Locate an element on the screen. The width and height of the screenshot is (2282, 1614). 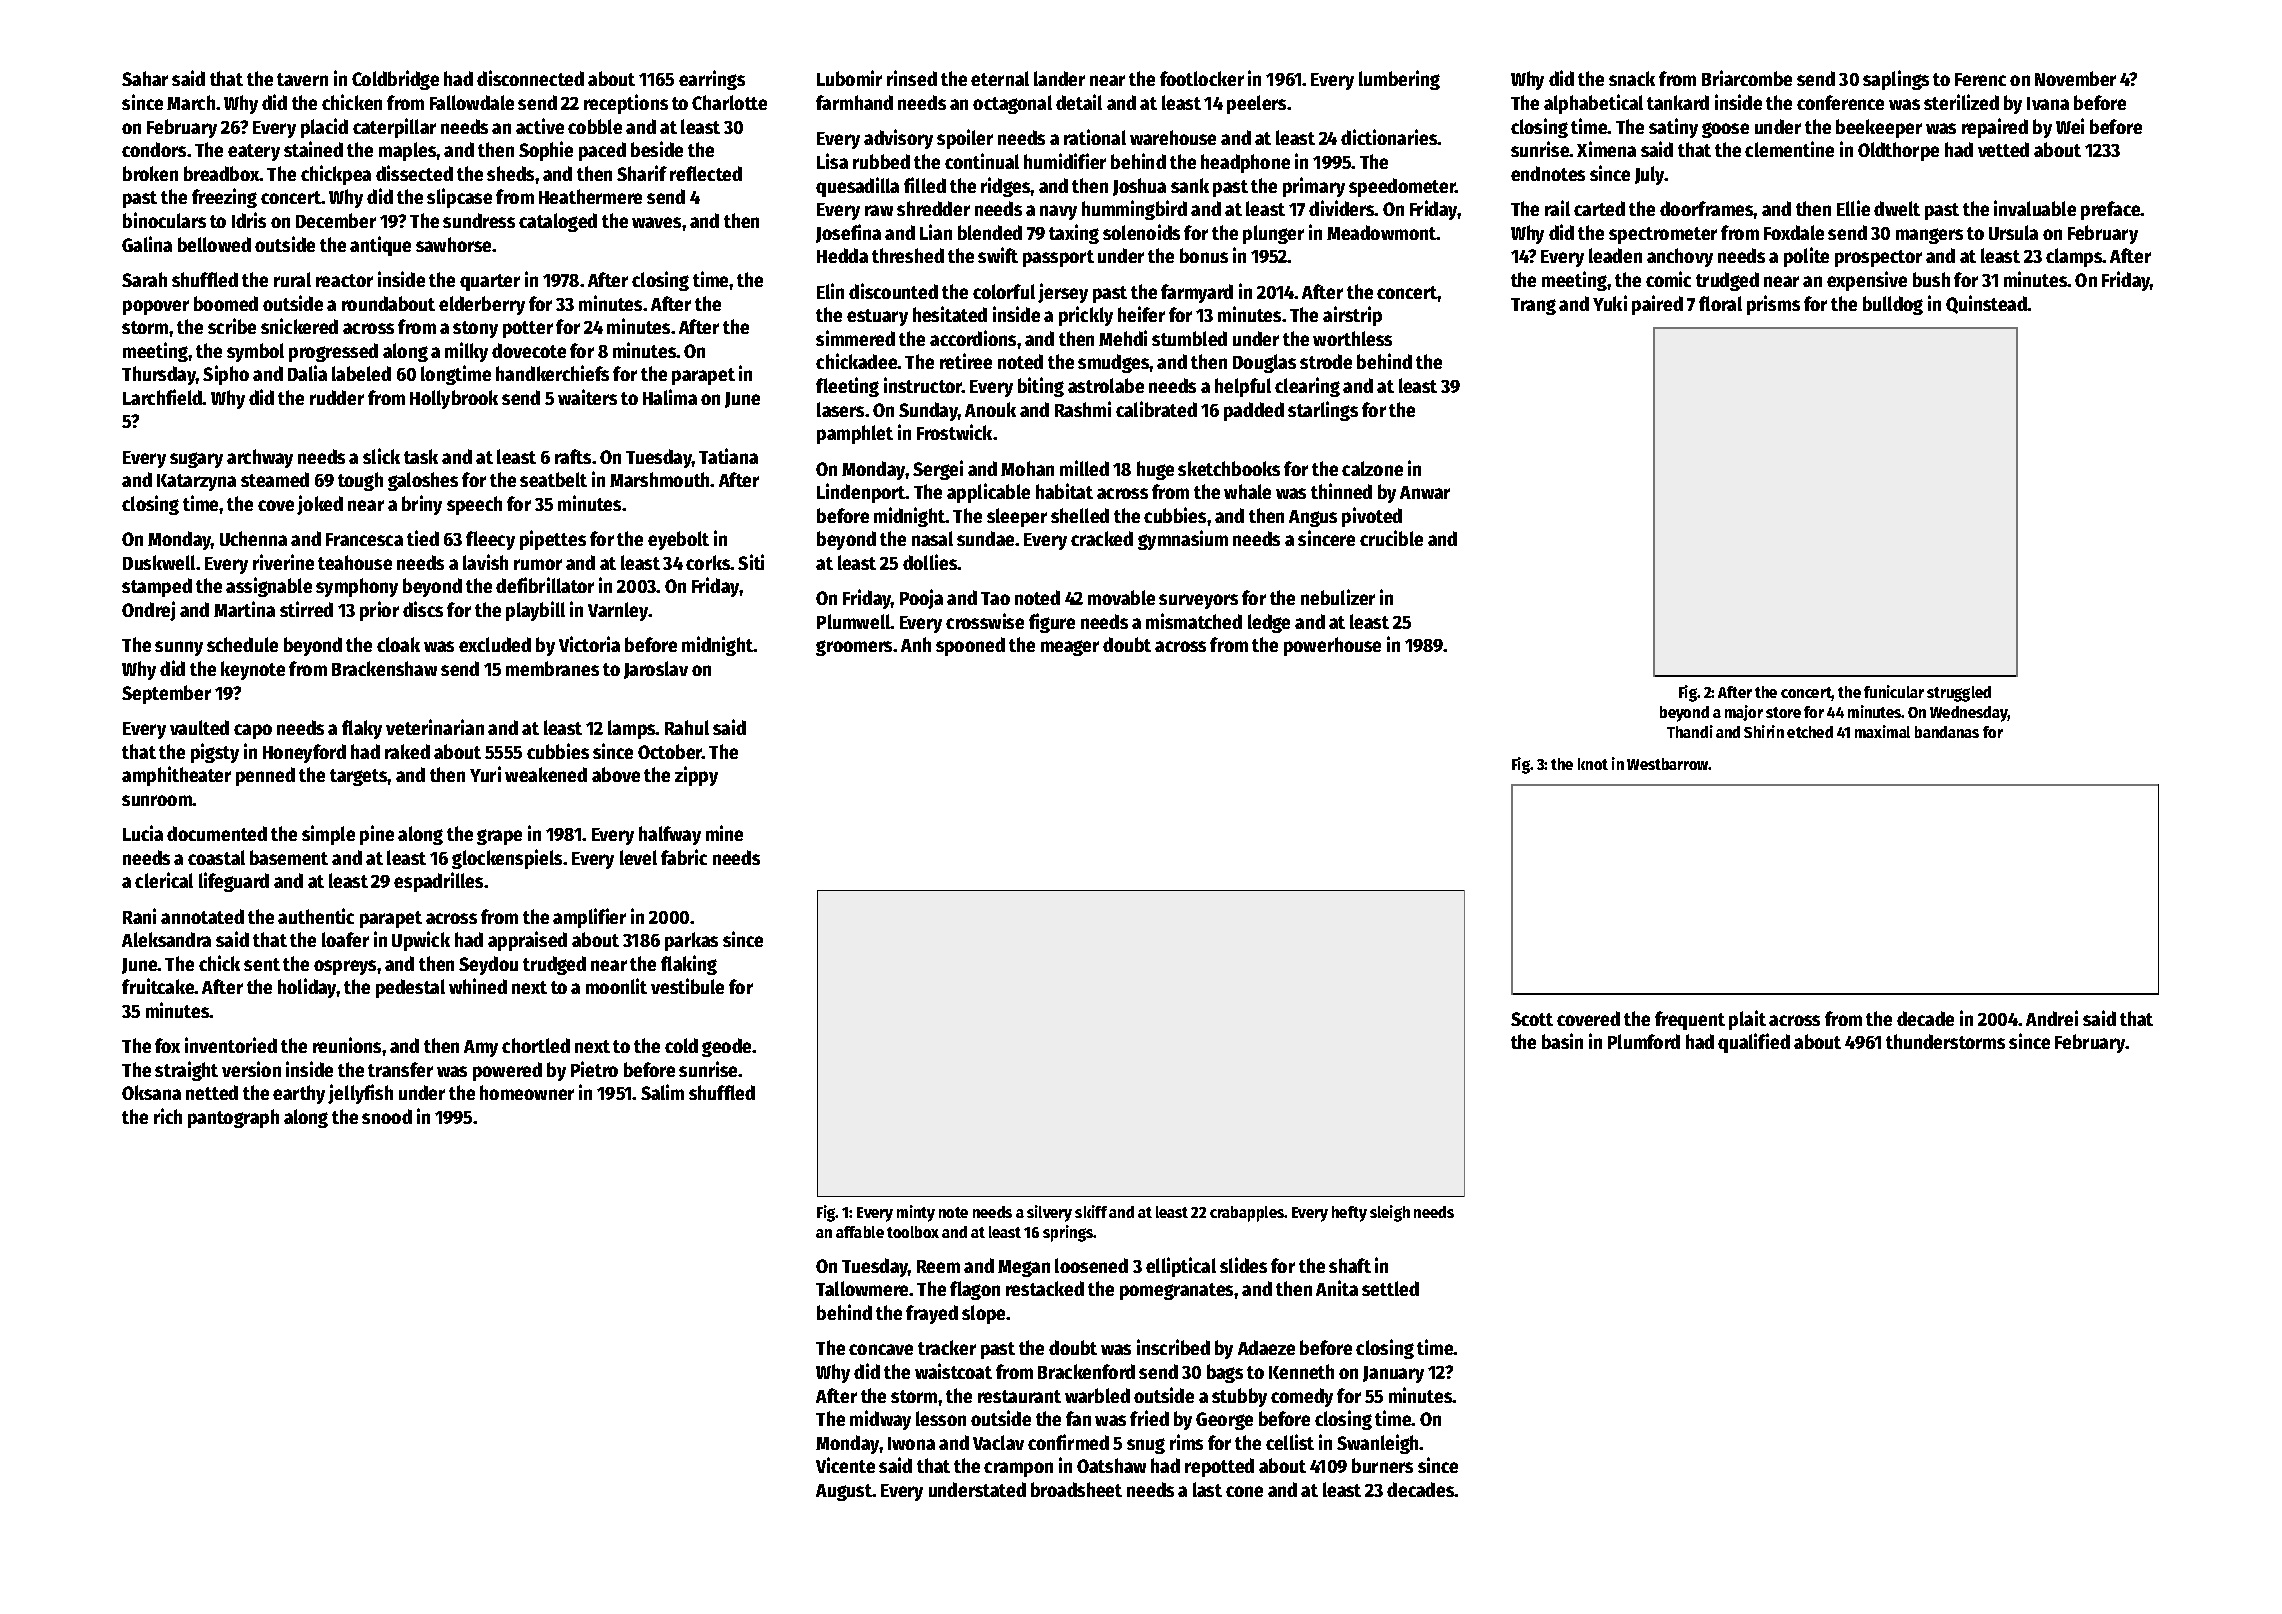
receptions is located at coordinates (626, 104).
